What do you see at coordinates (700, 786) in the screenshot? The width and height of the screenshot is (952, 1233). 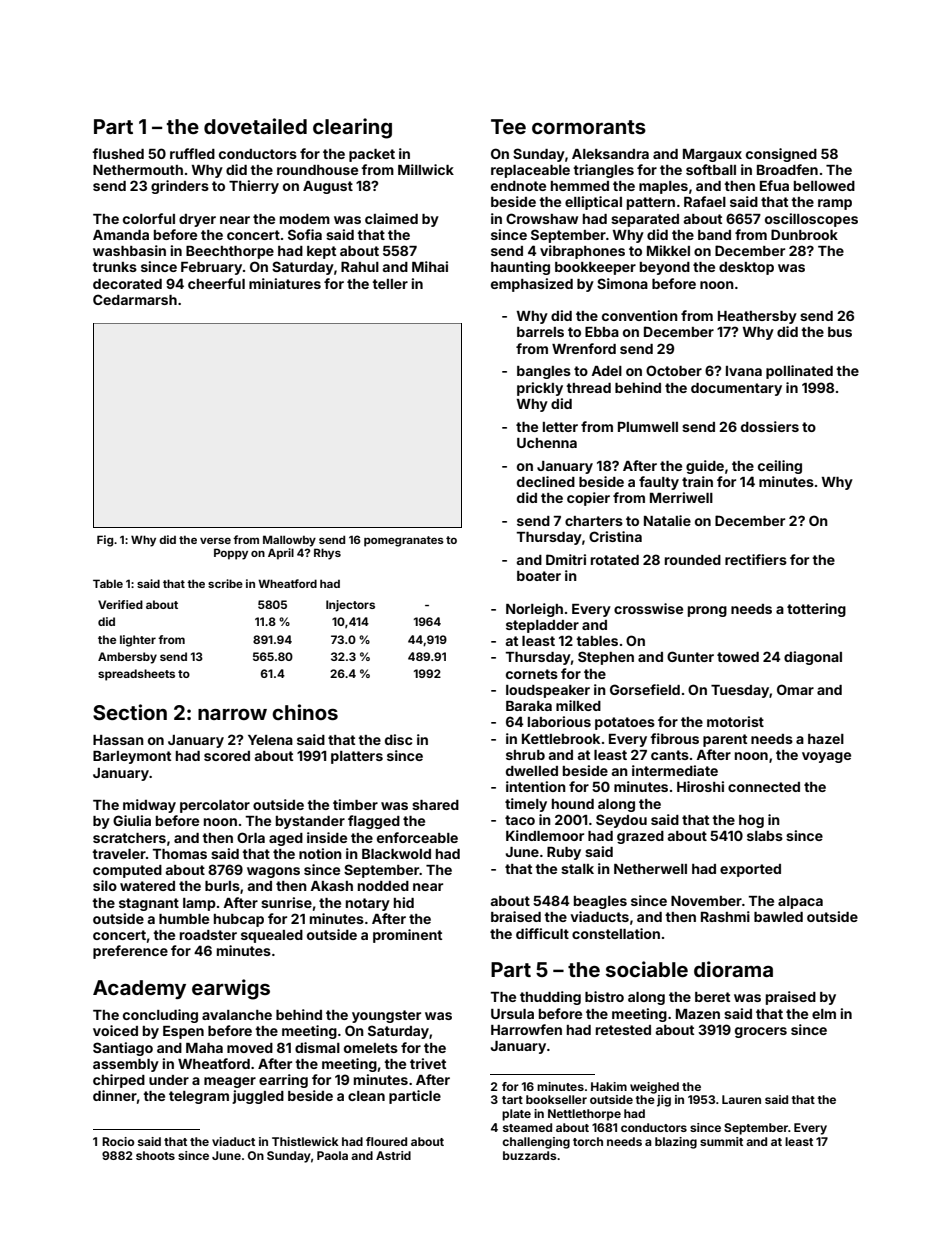 I see `Hiroshi` at bounding box center [700, 786].
